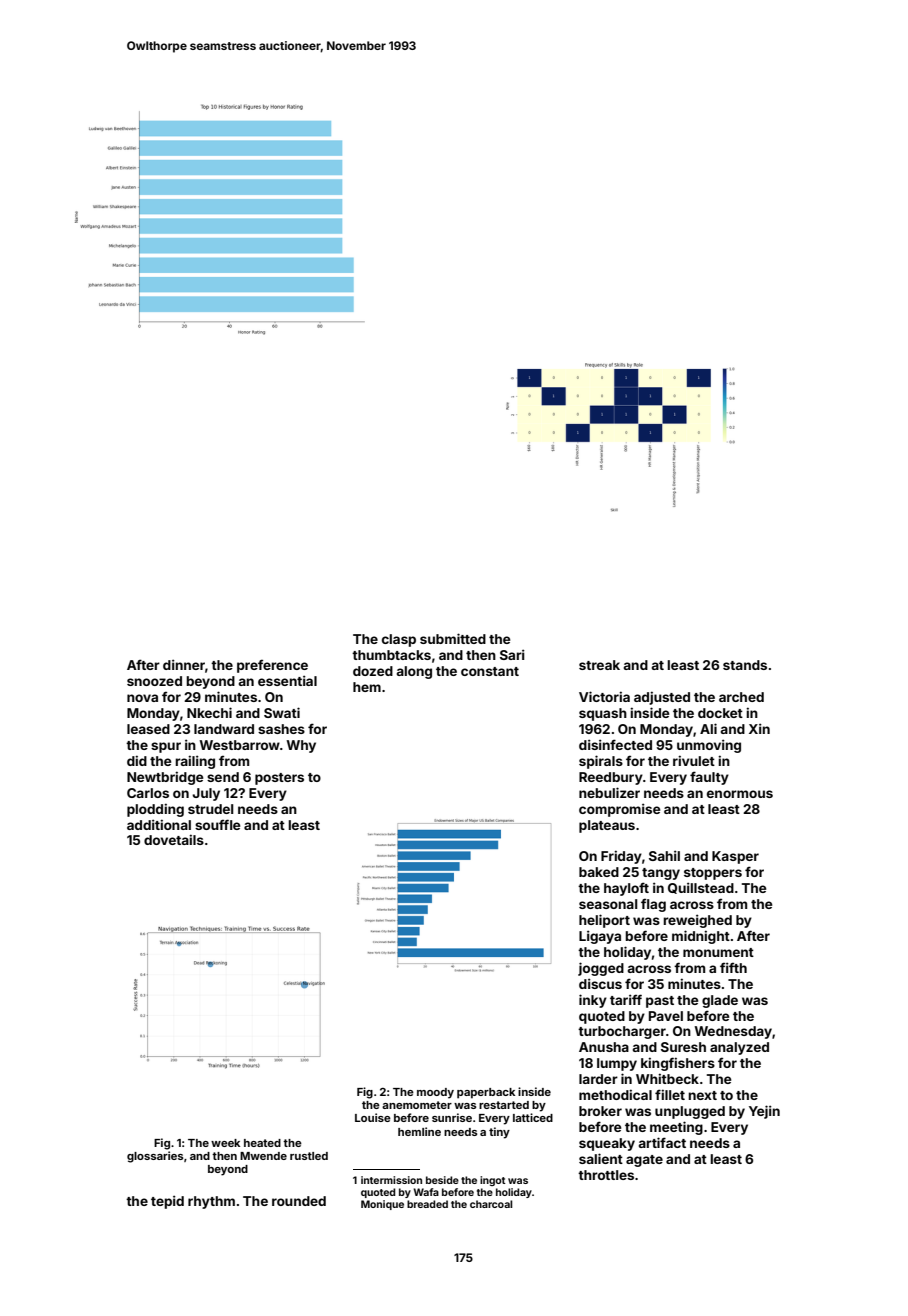 This screenshot has width=908, height=1316. Describe the element at coordinates (599, 665) in the screenshot. I see `streak` at that location.
